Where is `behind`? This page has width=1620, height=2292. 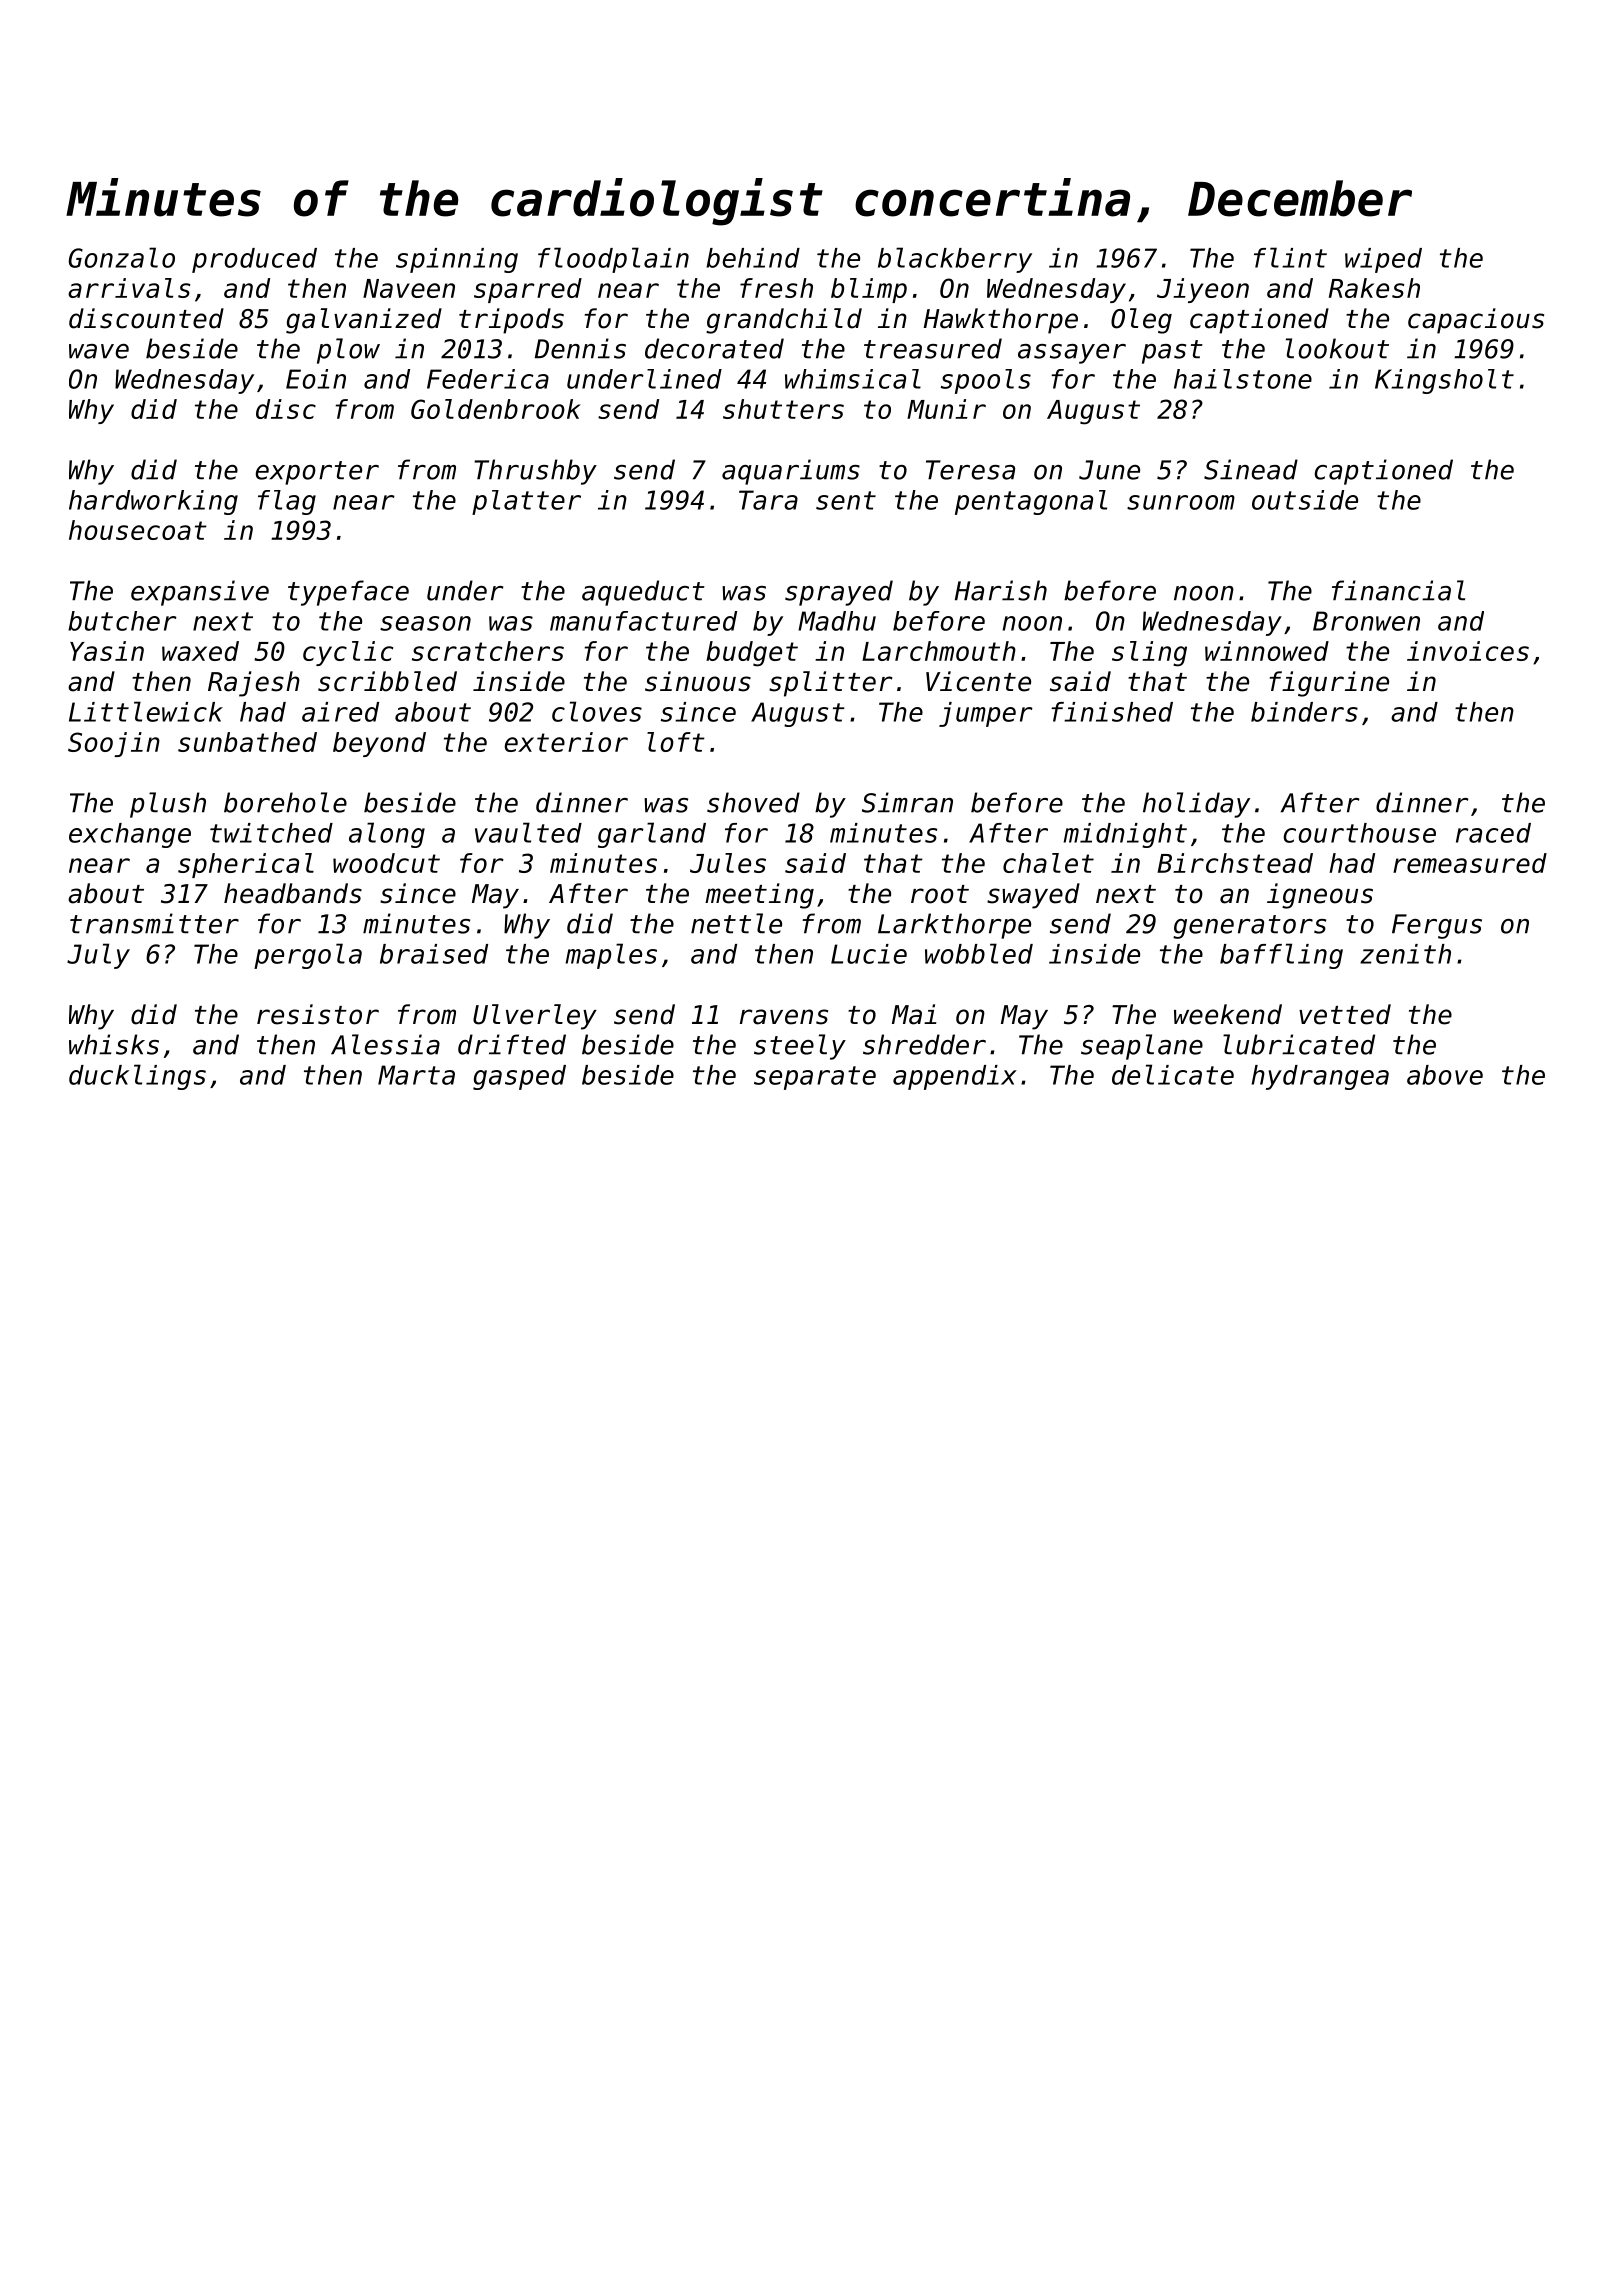 behind is located at coordinates (753, 258).
